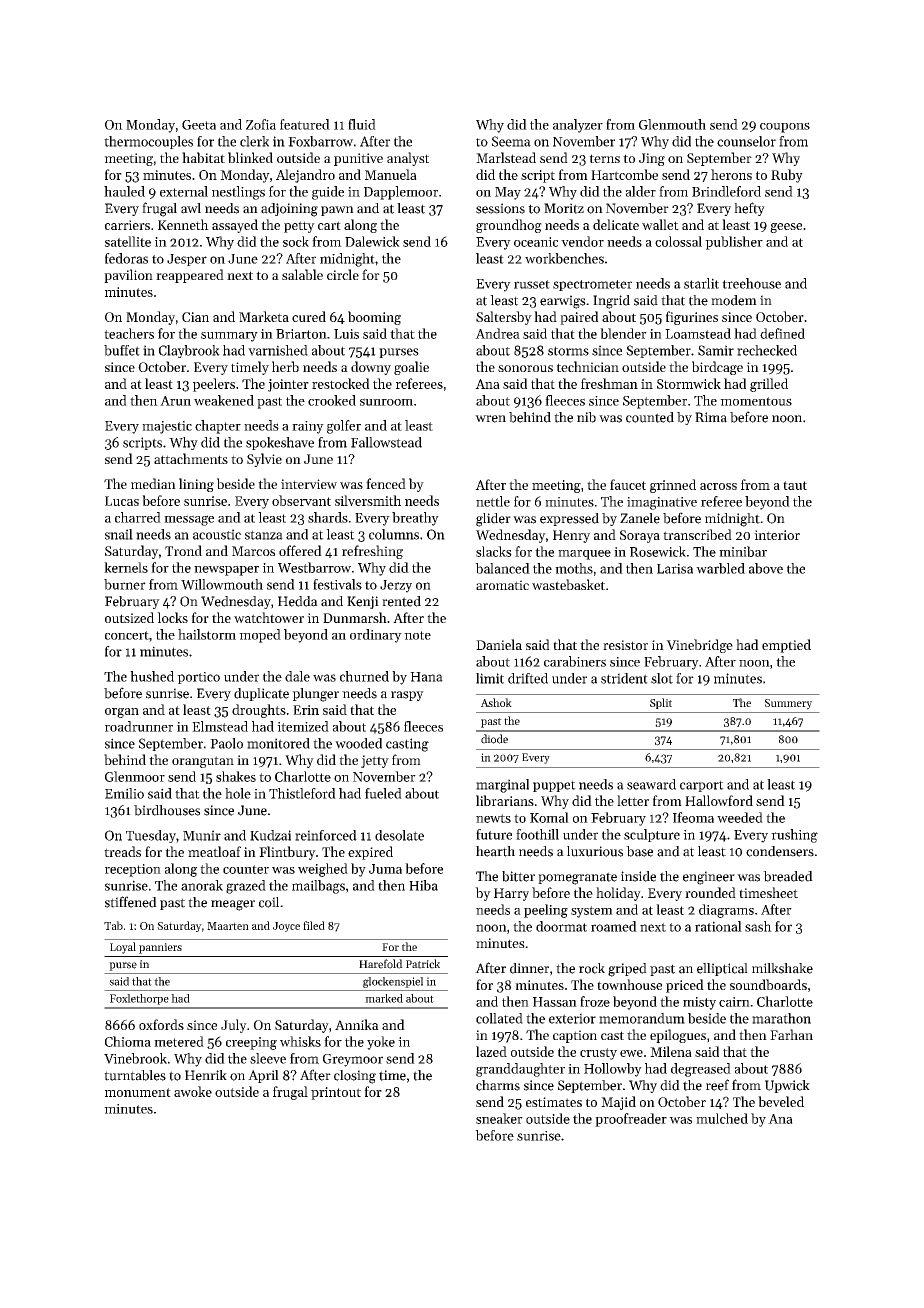 The height and width of the page is (1308, 924). Describe the element at coordinates (722, 1118) in the page. I see `mulched` at that location.
